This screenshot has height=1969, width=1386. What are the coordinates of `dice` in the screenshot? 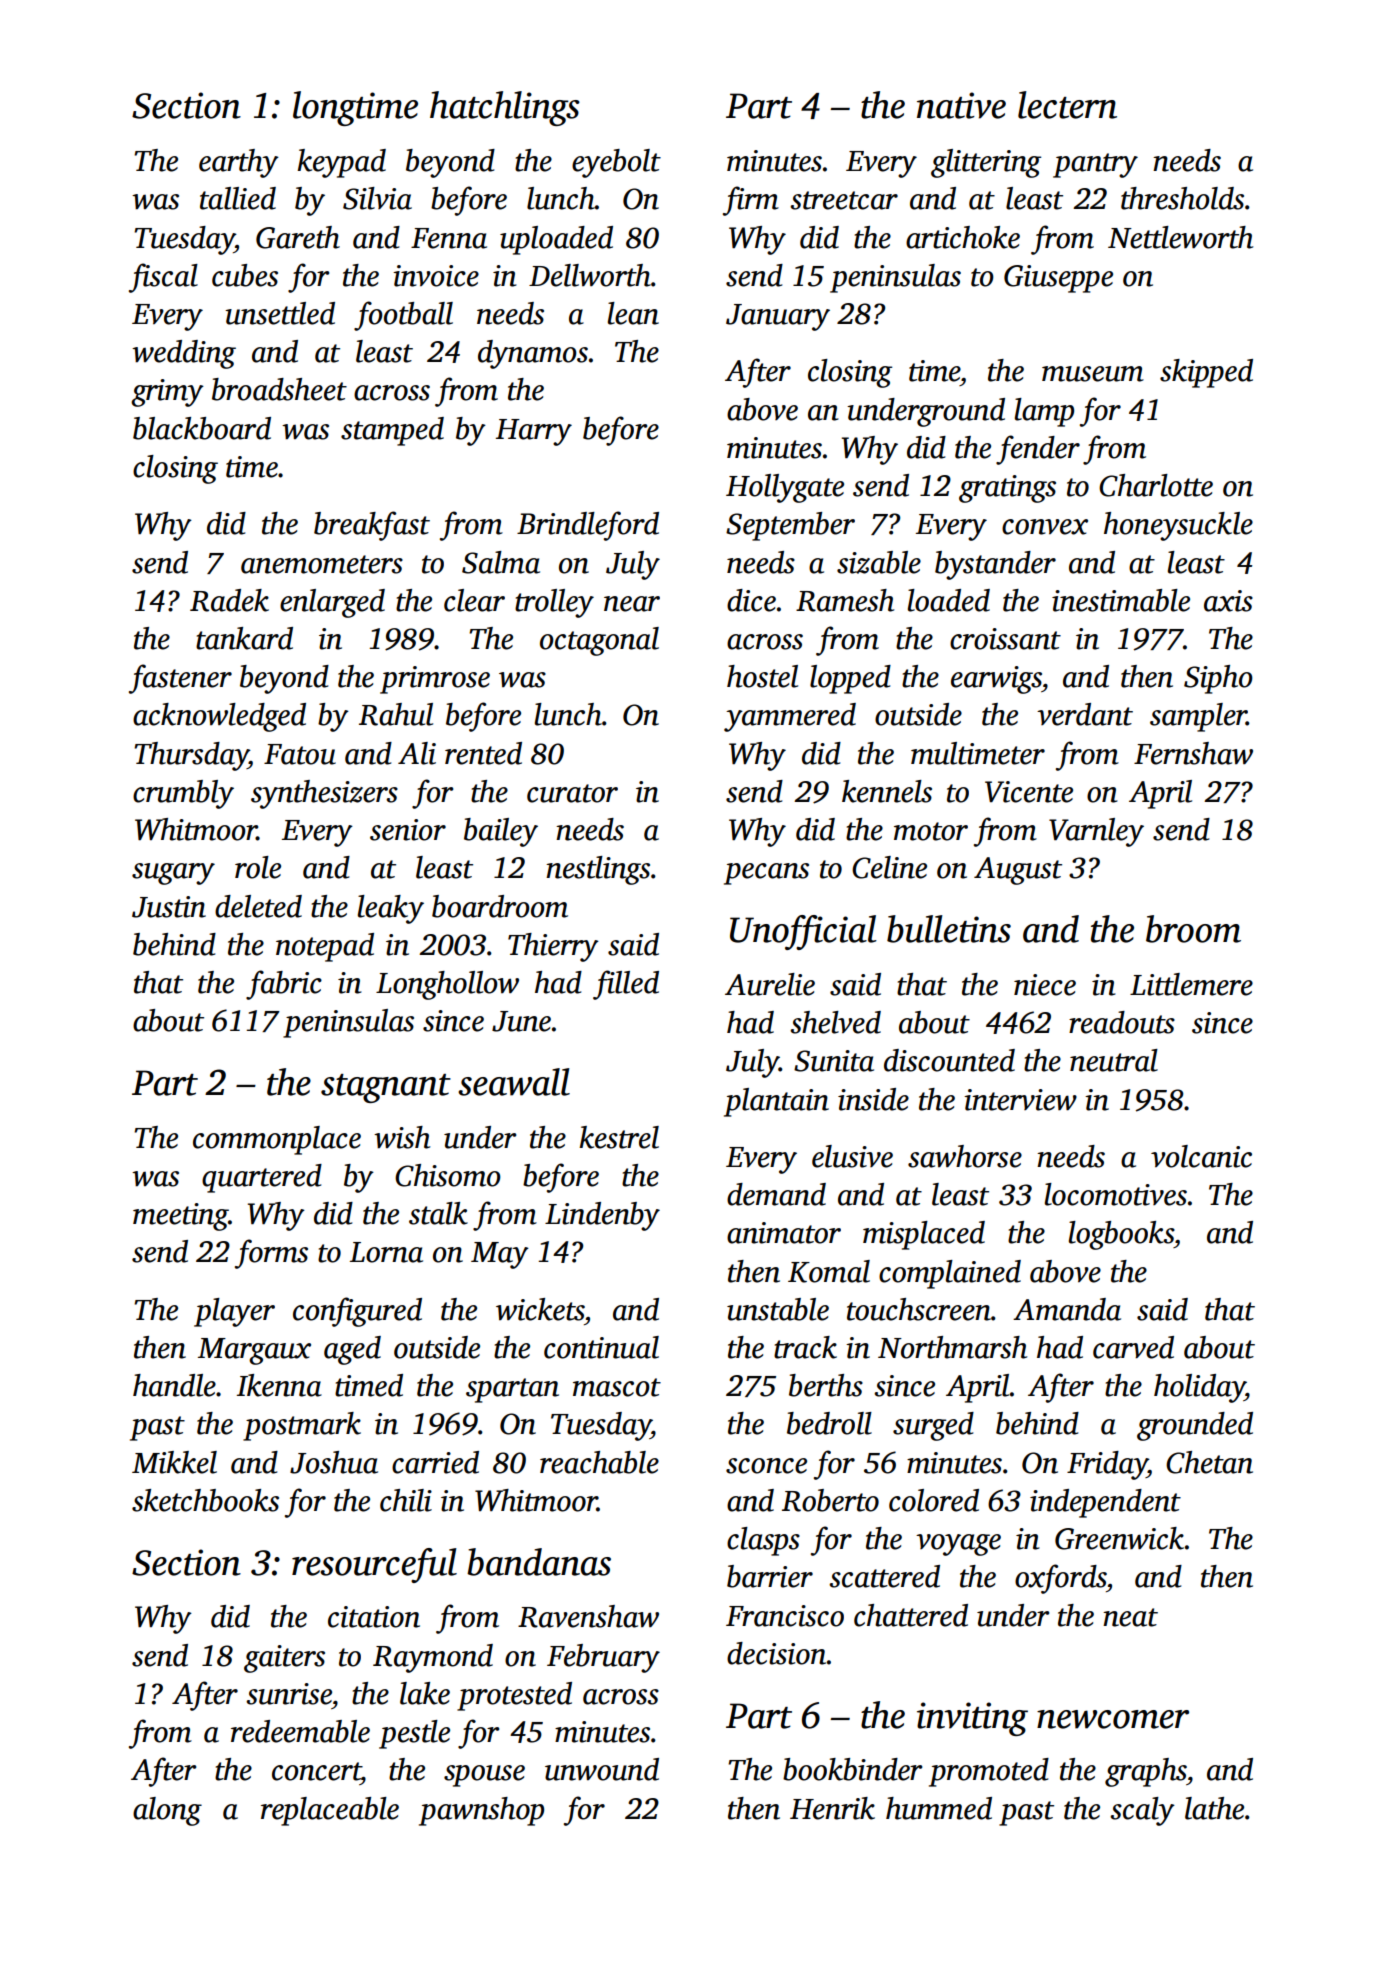 It's located at (751, 600).
